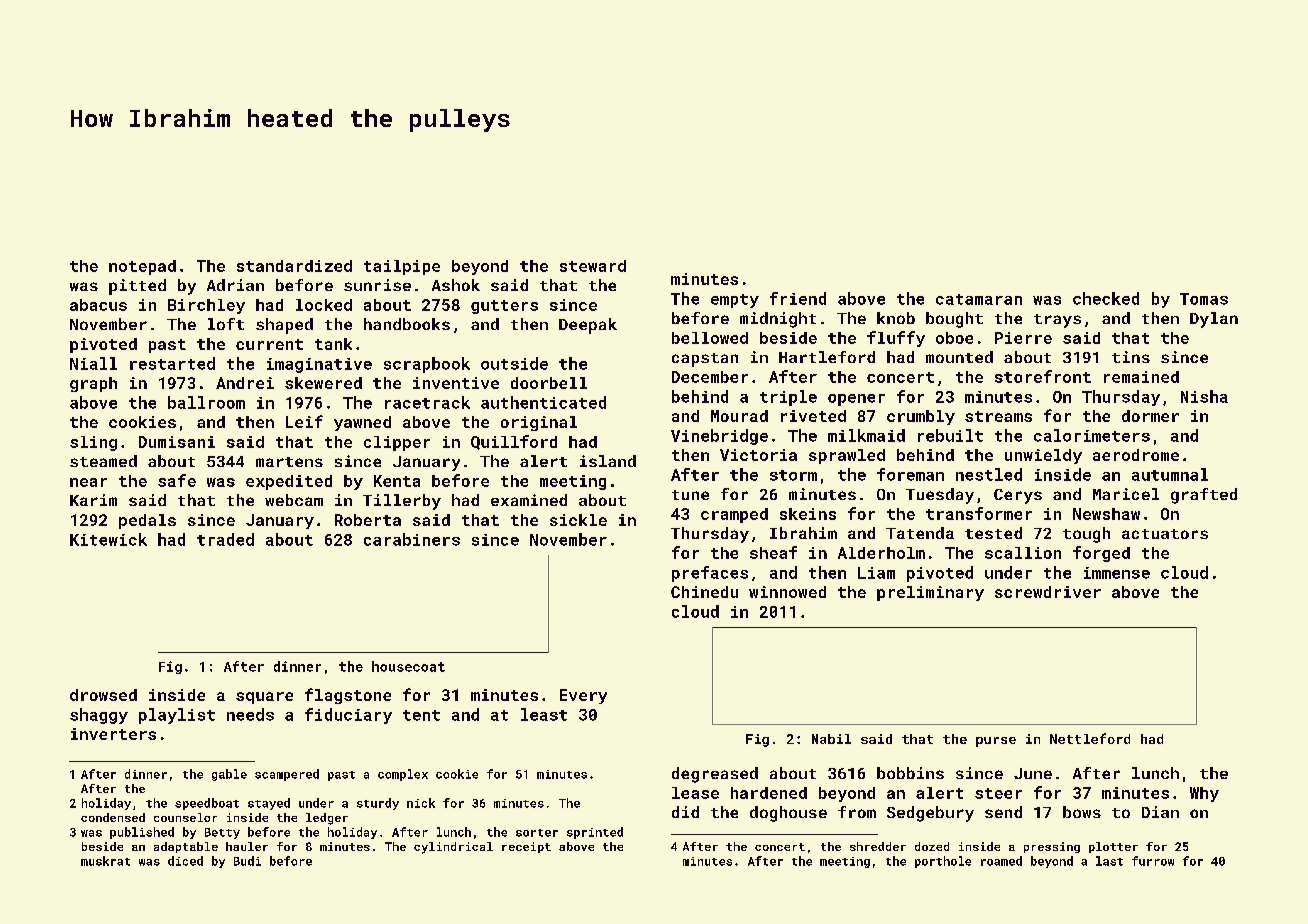  I want to click on receipt, so click(526, 847).
